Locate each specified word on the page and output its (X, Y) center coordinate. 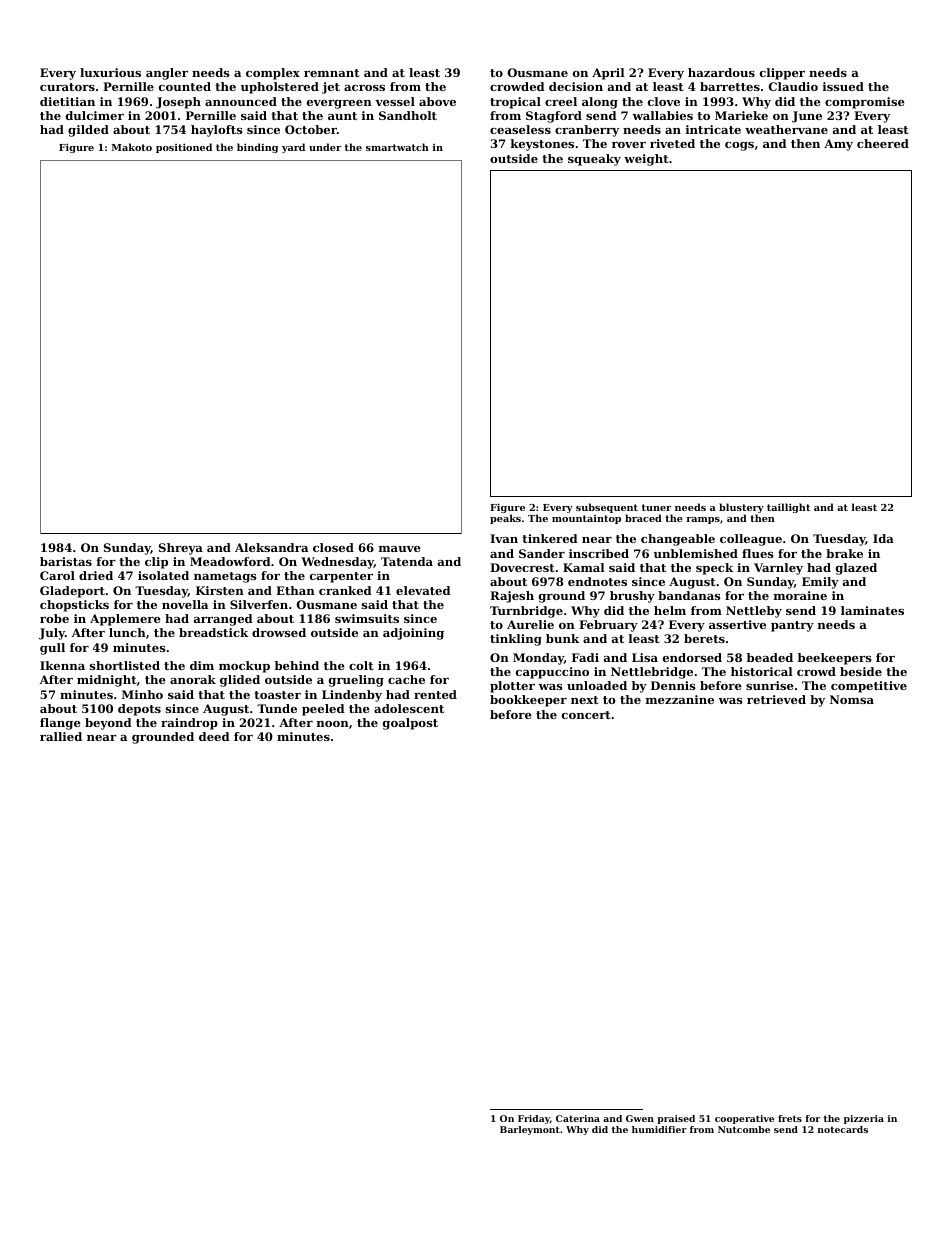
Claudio (793, 86)
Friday (534, 1119)
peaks (505, 519)
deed (214, 736)
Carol (57, 575)
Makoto (132, 147)
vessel (395, 101)
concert (586, 715)
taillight (788, 508)
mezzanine (680, 699)
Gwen (640, 1118)
